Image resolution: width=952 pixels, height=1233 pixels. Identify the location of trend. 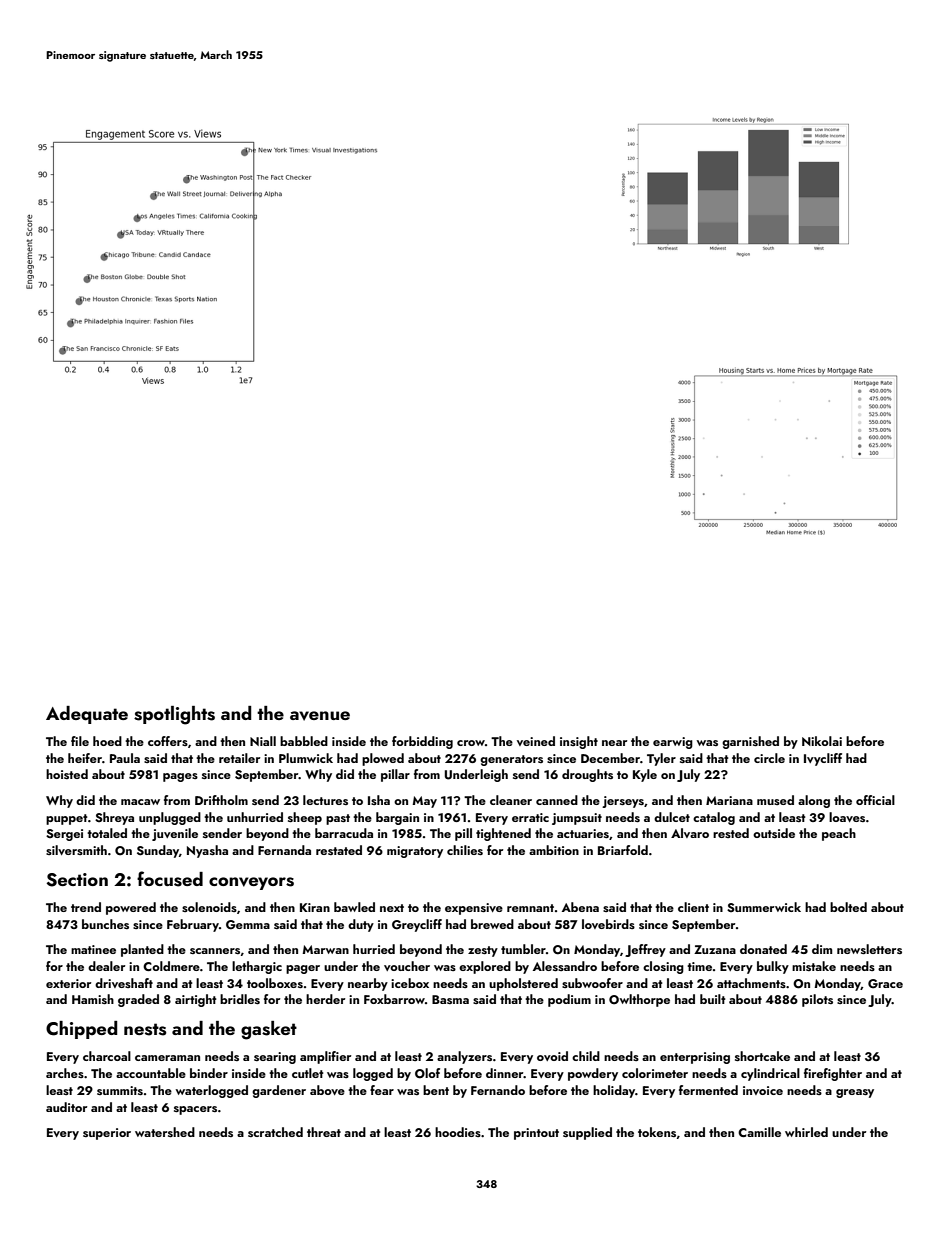
(86, 907).
